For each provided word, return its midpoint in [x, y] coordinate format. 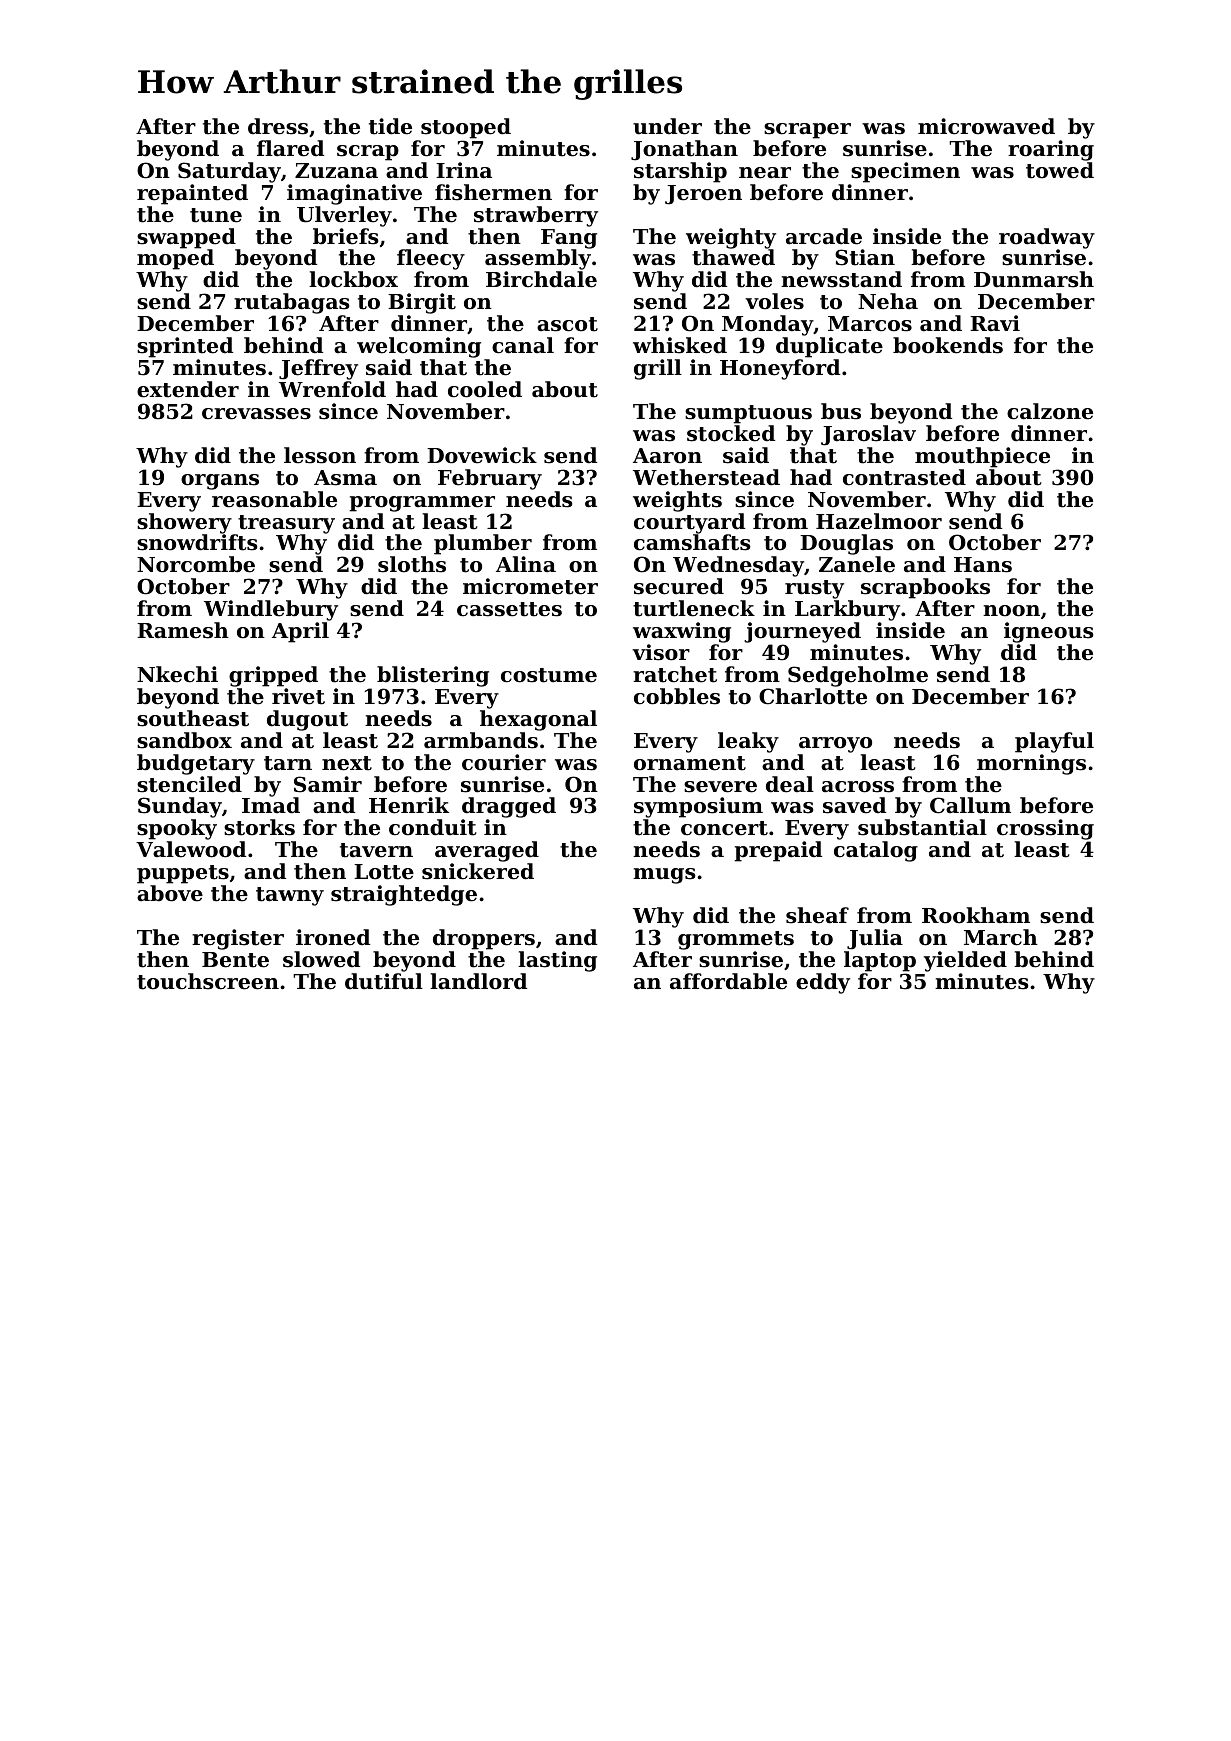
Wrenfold [332, 389]
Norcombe [196, 564]
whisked [680, 345]
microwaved [986, 126]
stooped [466, 128]
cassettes [509, 609]
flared [290, 148]
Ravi [995, 323]
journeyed [802, 632]
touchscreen [208, 981]
